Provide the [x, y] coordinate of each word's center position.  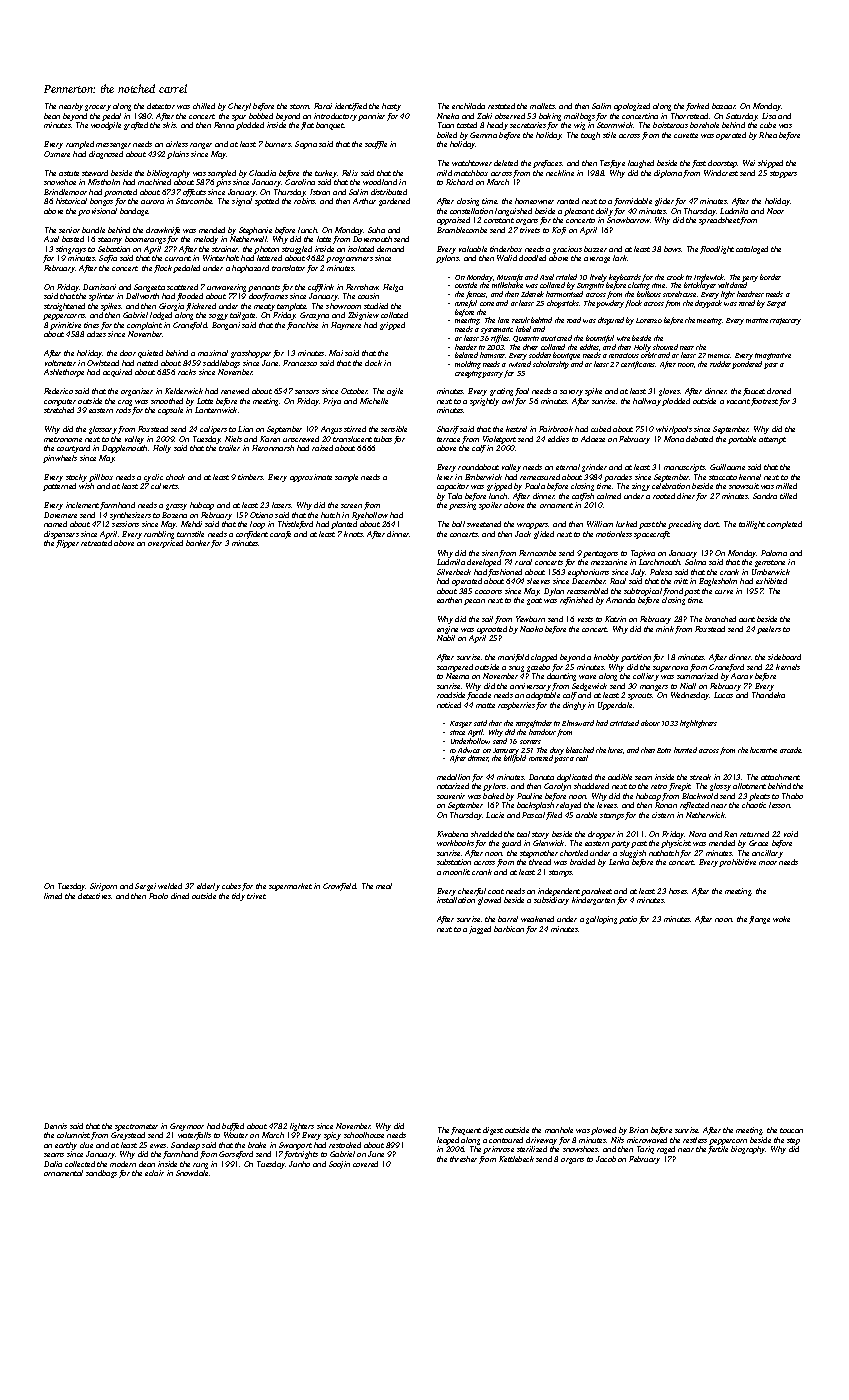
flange [759, 920]
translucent [352, 439]
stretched [59, 410]
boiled [447, 135]
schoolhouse [364, 1135]
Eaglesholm [718, 582]
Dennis [55, 1126]
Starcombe [194, 201]
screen [351, 506]
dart [711, 524]
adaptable [543, 696]
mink [665, 629]
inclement [82, 505]
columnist [73, 1135]
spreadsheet [719, 221]
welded [170, 886]
